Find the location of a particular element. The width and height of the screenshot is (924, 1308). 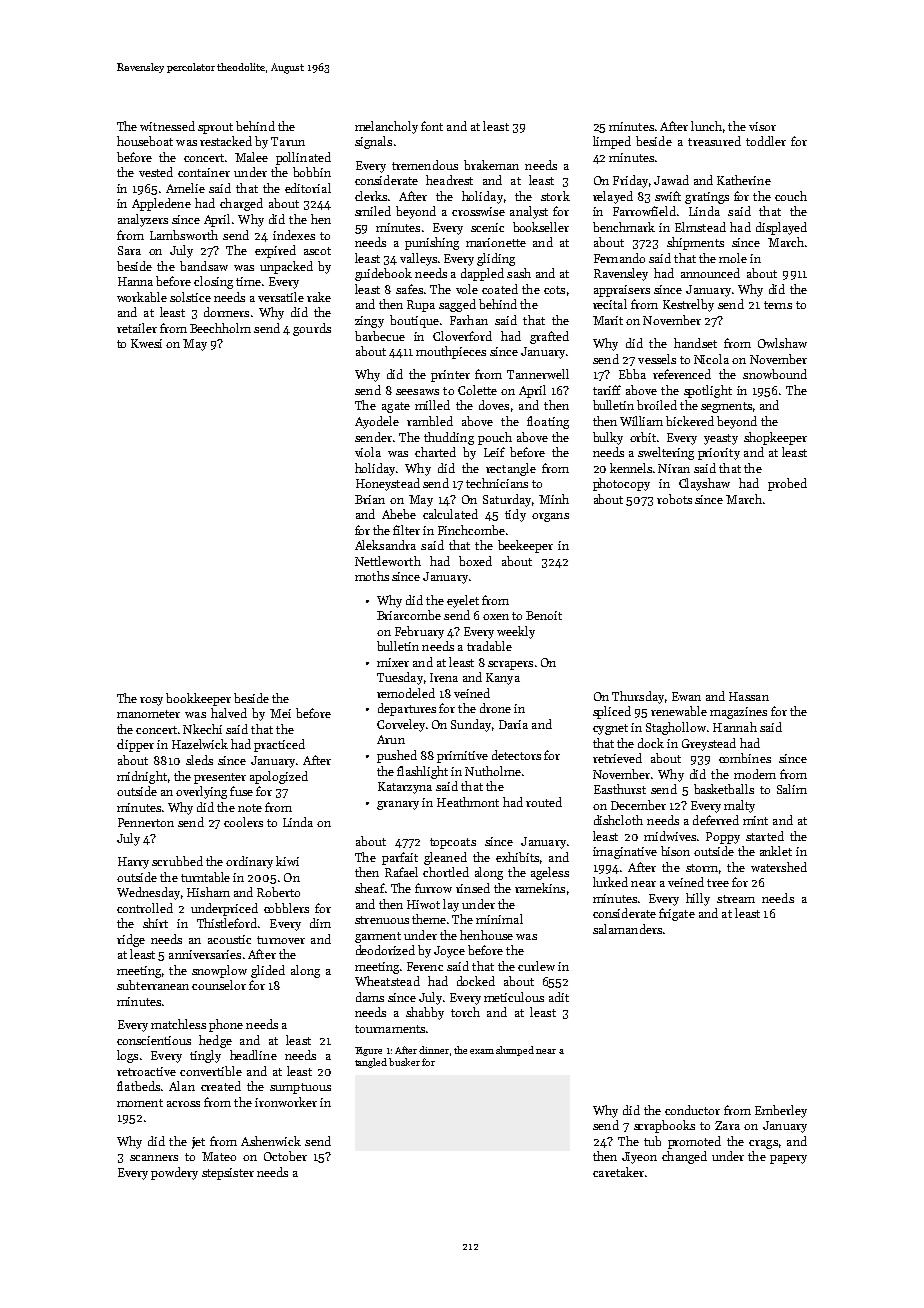

robots is located at coordinates (674, 499).
